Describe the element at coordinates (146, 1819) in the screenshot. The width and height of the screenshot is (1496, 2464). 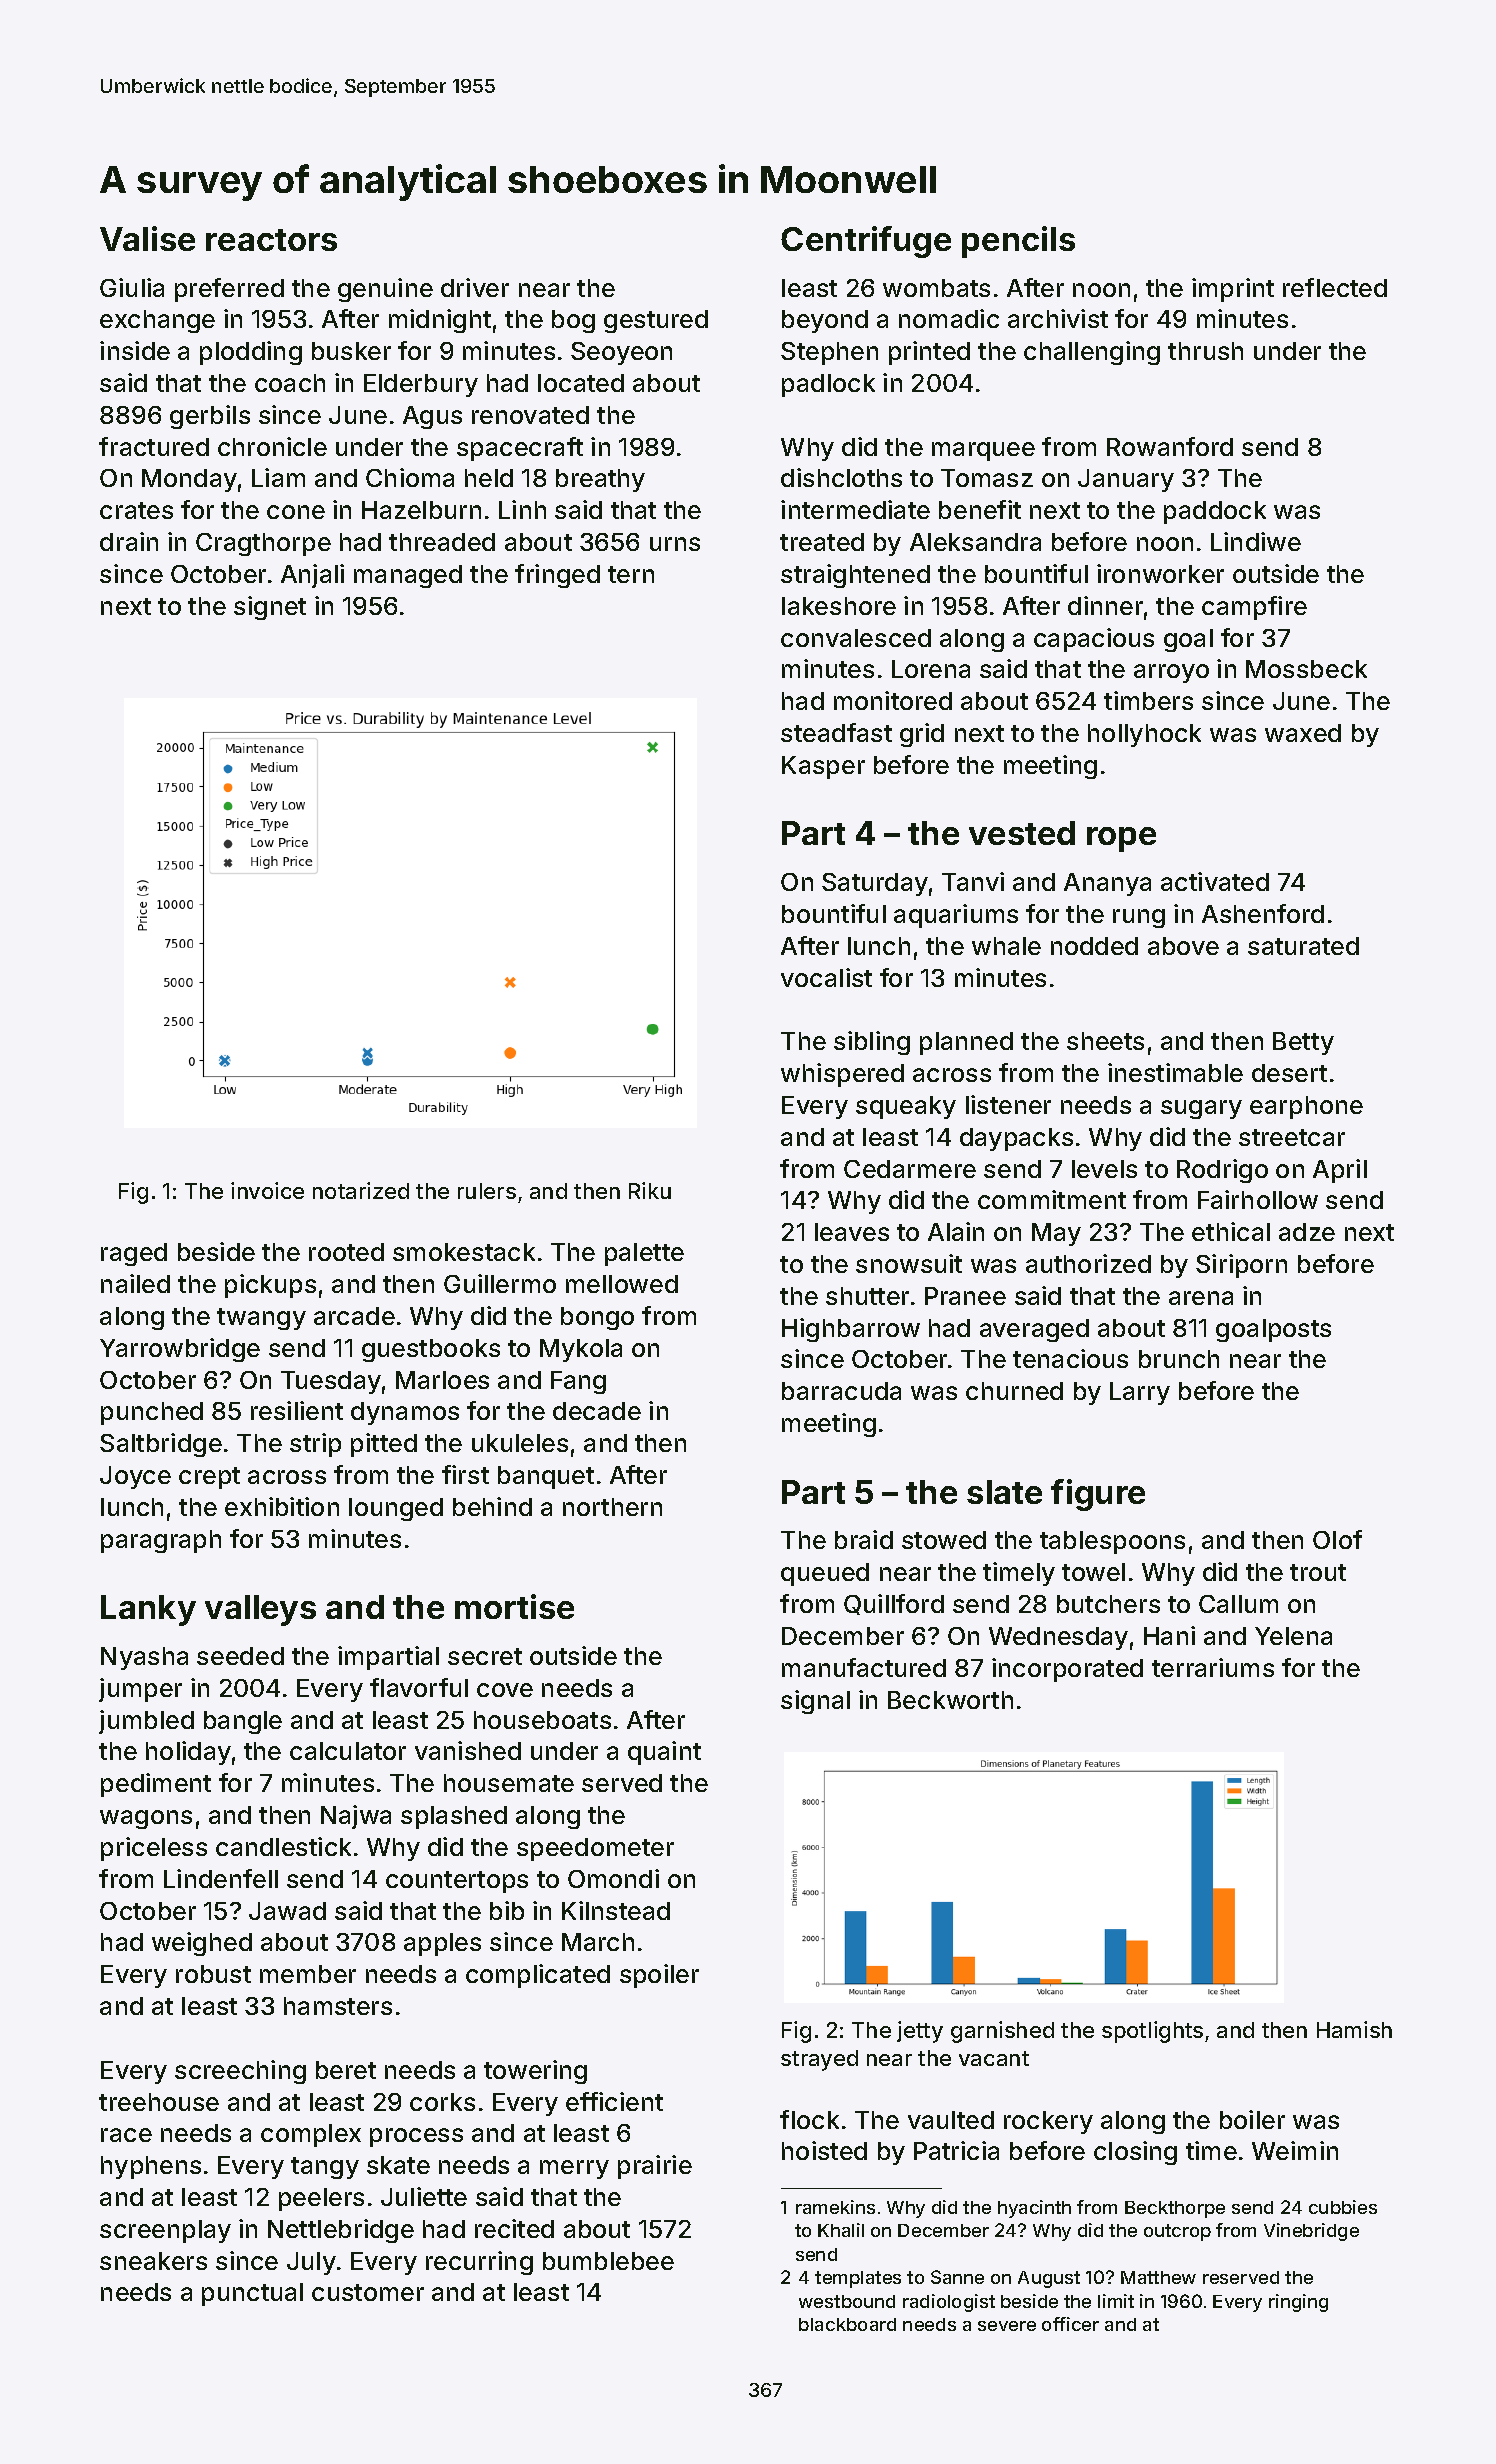
I see `wagons` at that location.
